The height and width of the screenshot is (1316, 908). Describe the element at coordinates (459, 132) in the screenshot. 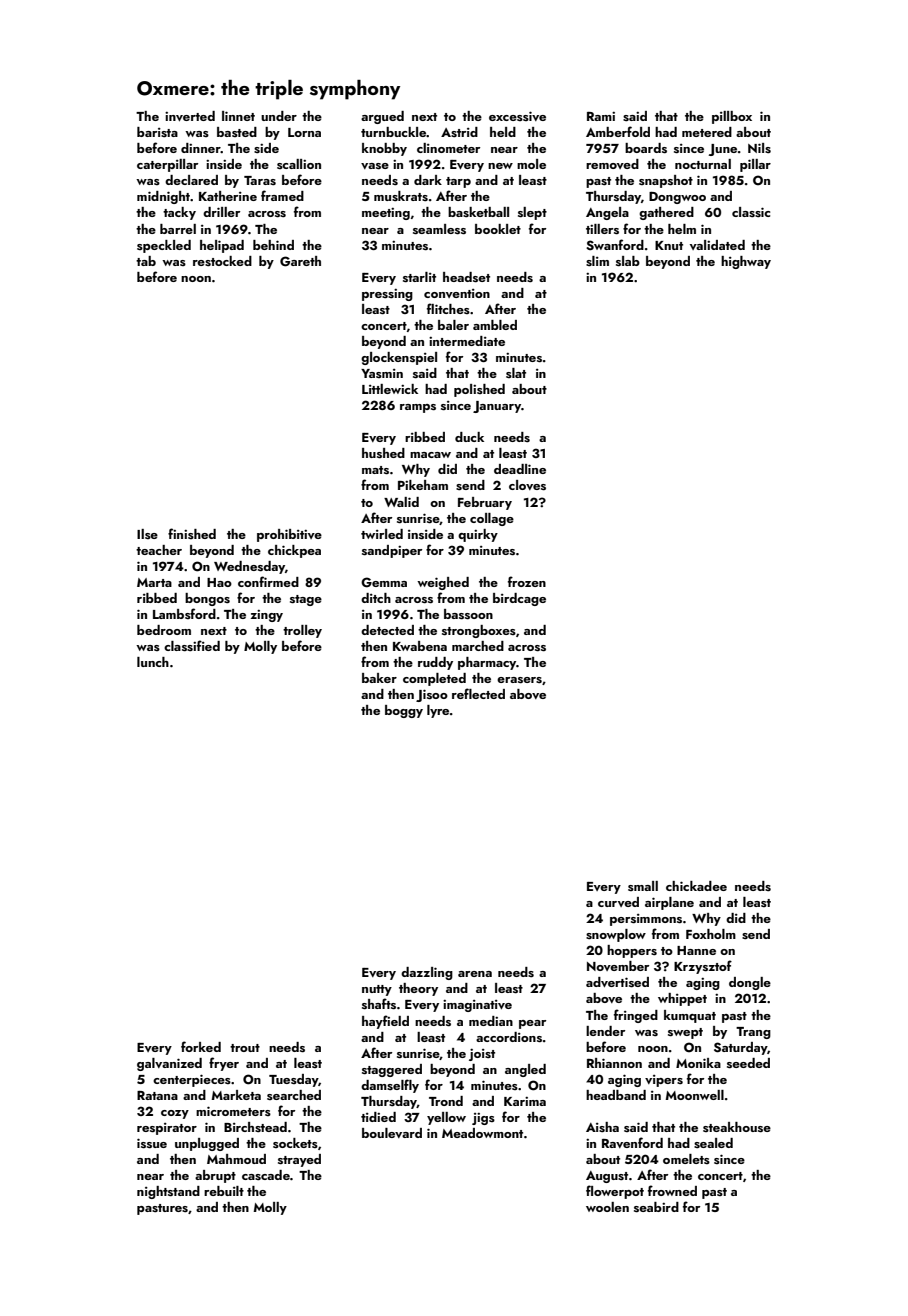

I see `Astrid` at that location.
